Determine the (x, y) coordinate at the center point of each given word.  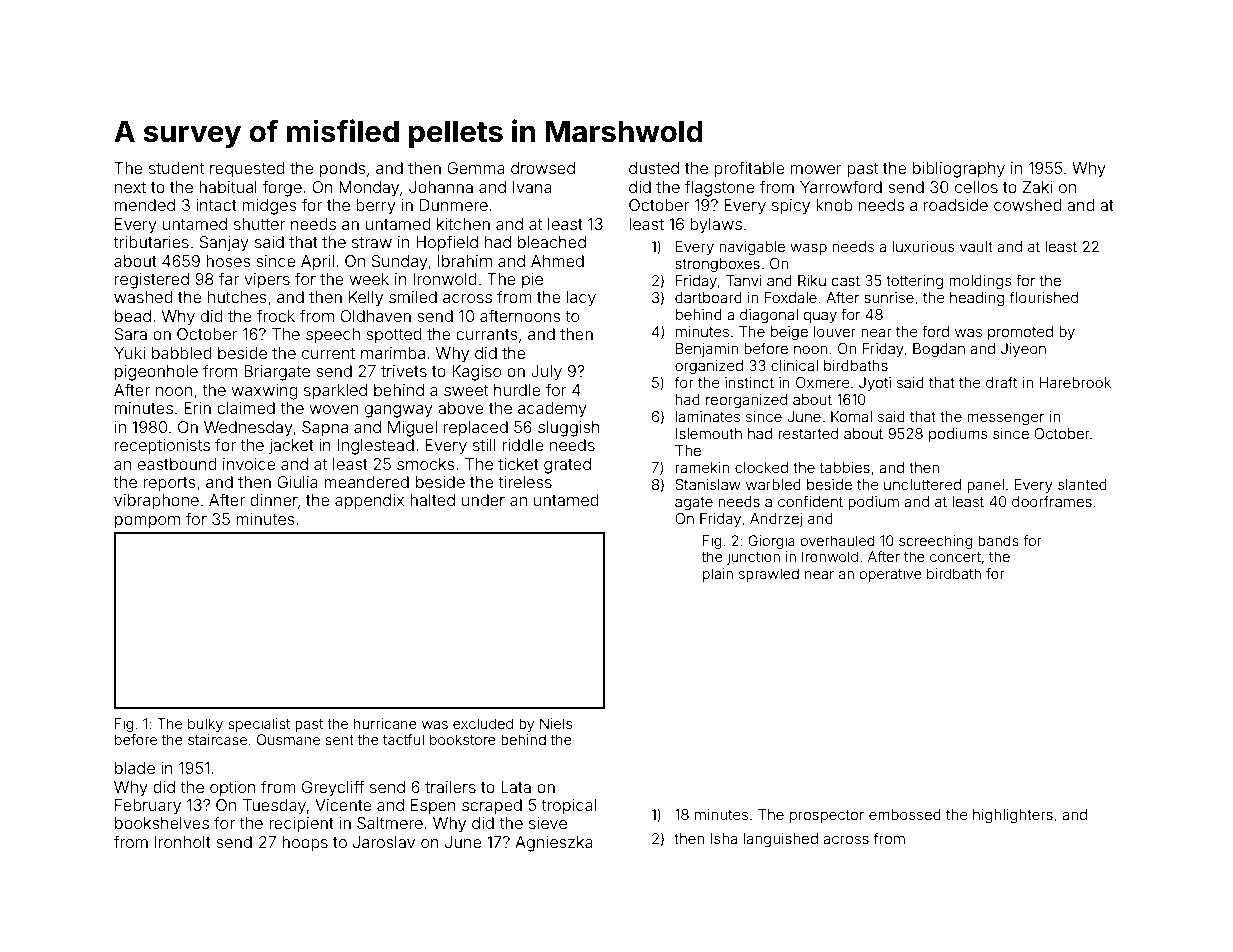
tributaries (151, 242)
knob (834, 205)
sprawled (769, 575)
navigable (752, 248)
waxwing (264, 392)
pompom (147, 522)
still (484, 445)
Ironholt (183, 842)
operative (890, 575)
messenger (1005, 419)
